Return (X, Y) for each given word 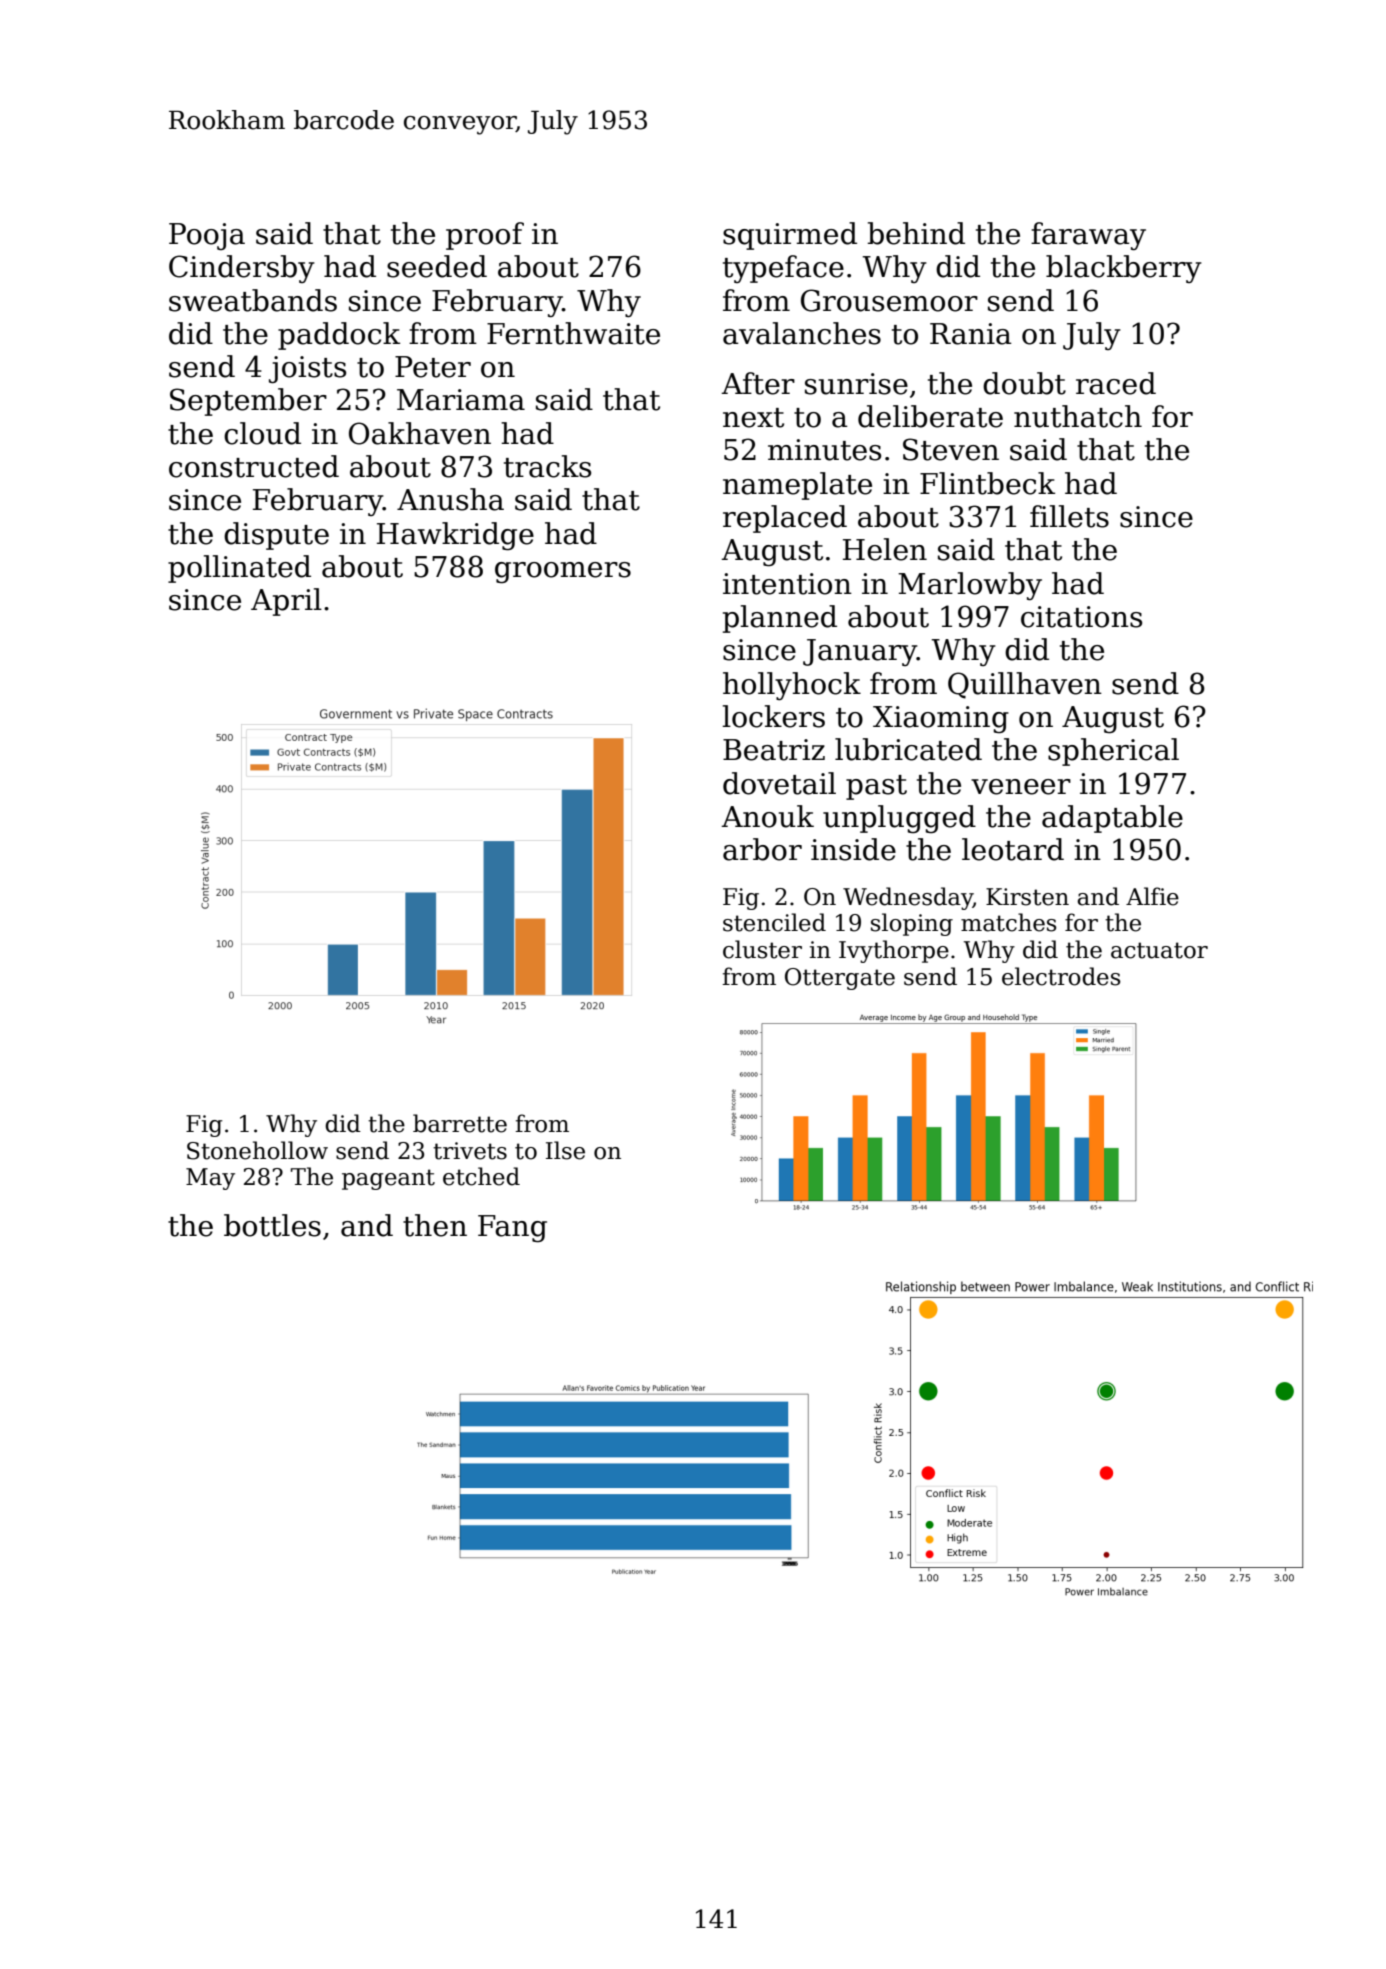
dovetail (779, 783)
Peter (433, 367)
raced (1116, 383)
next (753, 418)
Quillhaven (1025, 685)
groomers (563, 572)
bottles (272, 1225)
